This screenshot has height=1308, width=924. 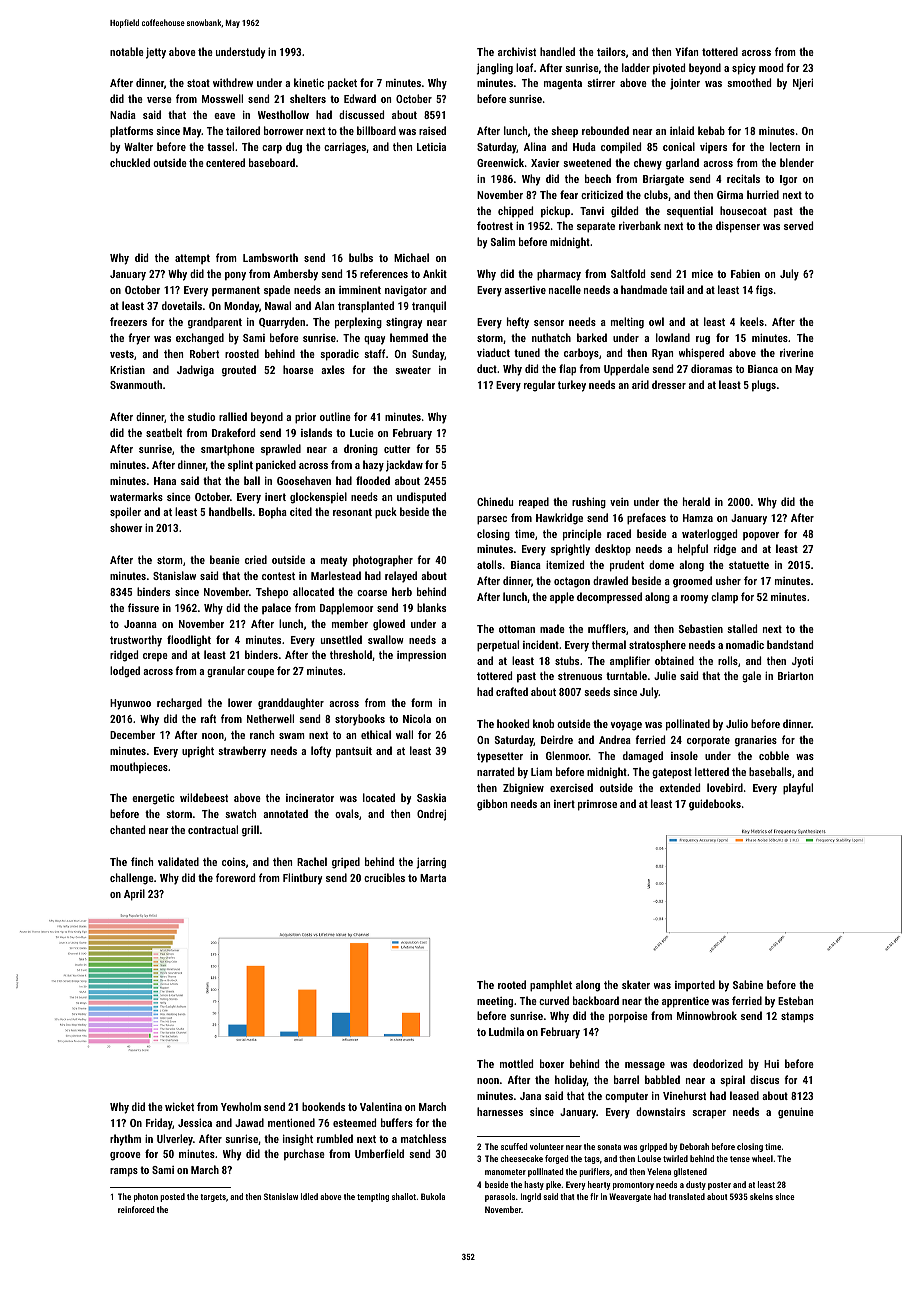 What do you see at coordinates (298, 1140) in the screenshot?
I see `insight` at bounding box center [298, 1140].
